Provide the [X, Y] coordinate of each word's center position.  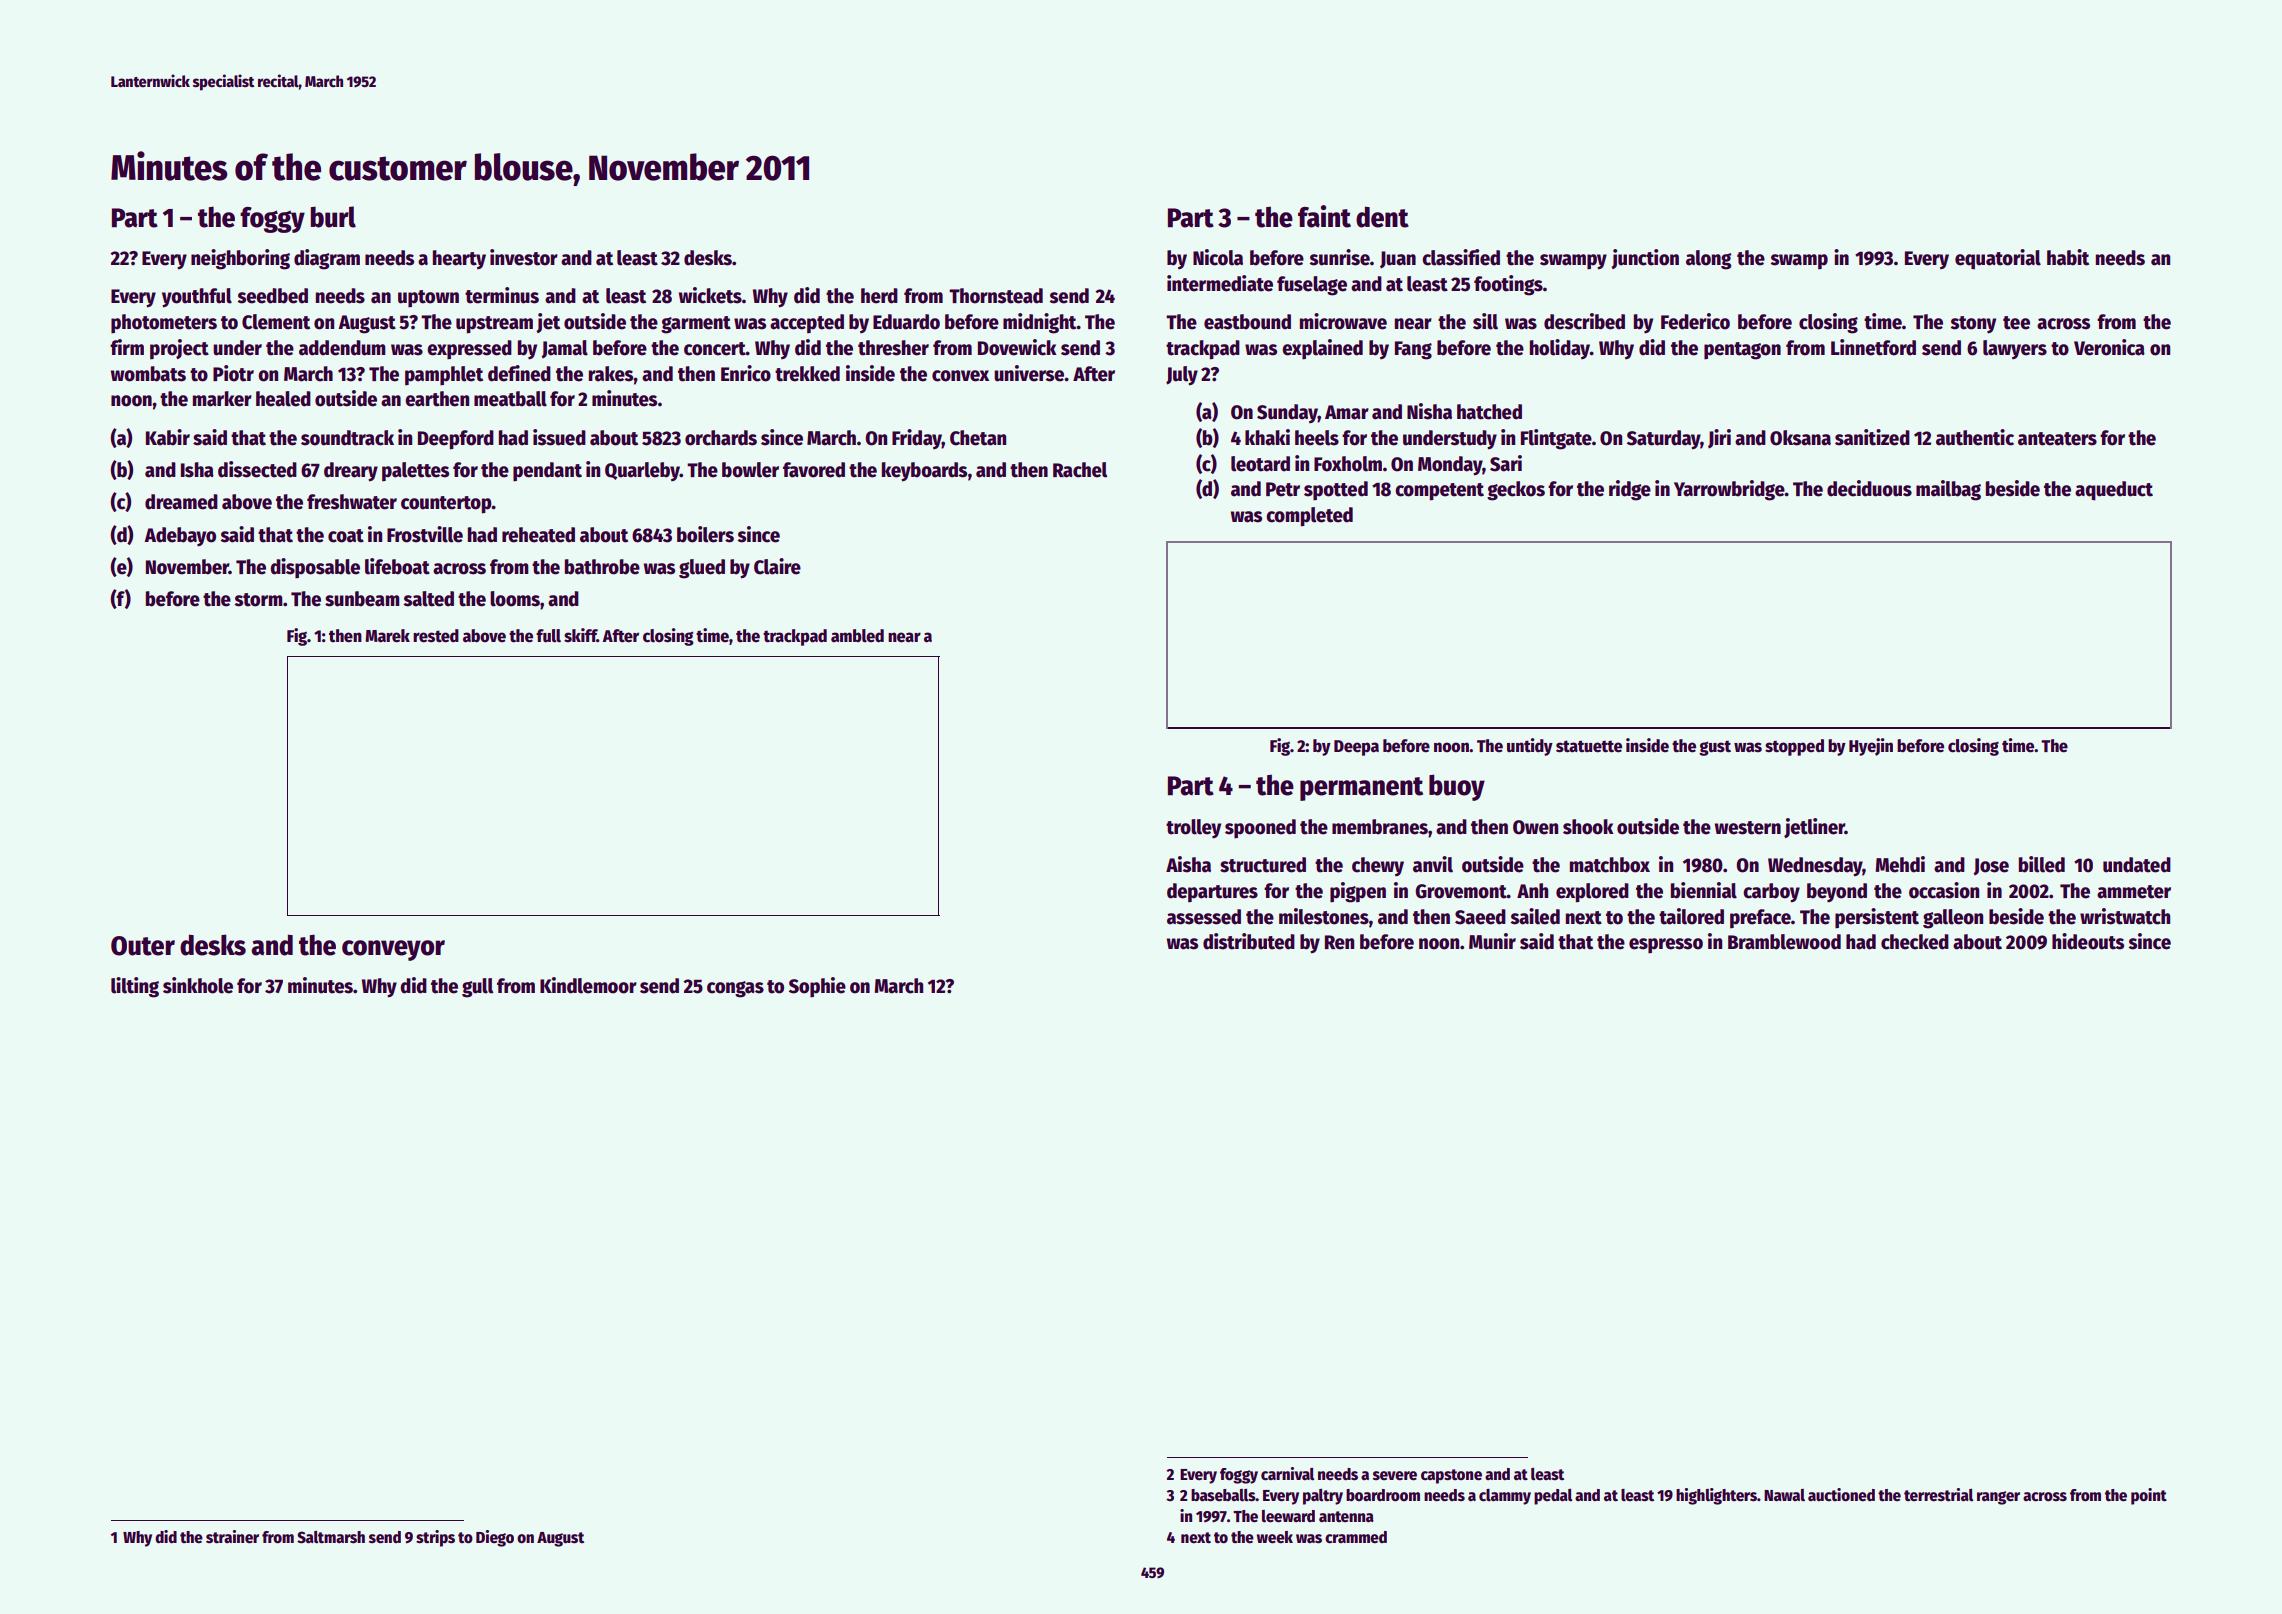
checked [1915, 942]
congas [735, 989]
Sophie [817, 987]
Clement [276, 322]
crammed [1356, 1537]
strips [435, 1538]
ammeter [2134, 892]
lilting [135, 987]
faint [1324, 216]
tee [2016, 323]
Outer [143, 946]
